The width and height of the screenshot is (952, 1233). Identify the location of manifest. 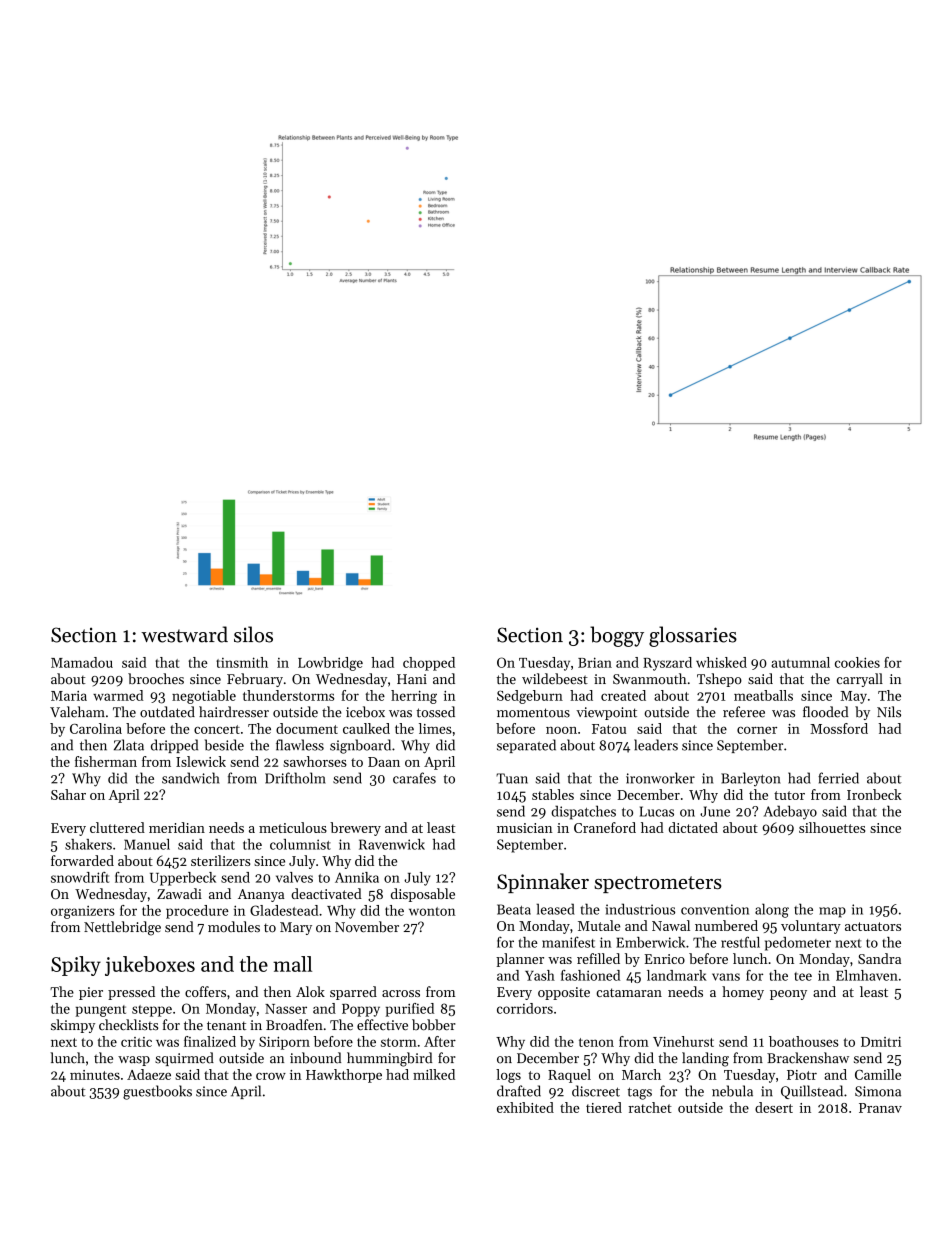
(568, 942).
